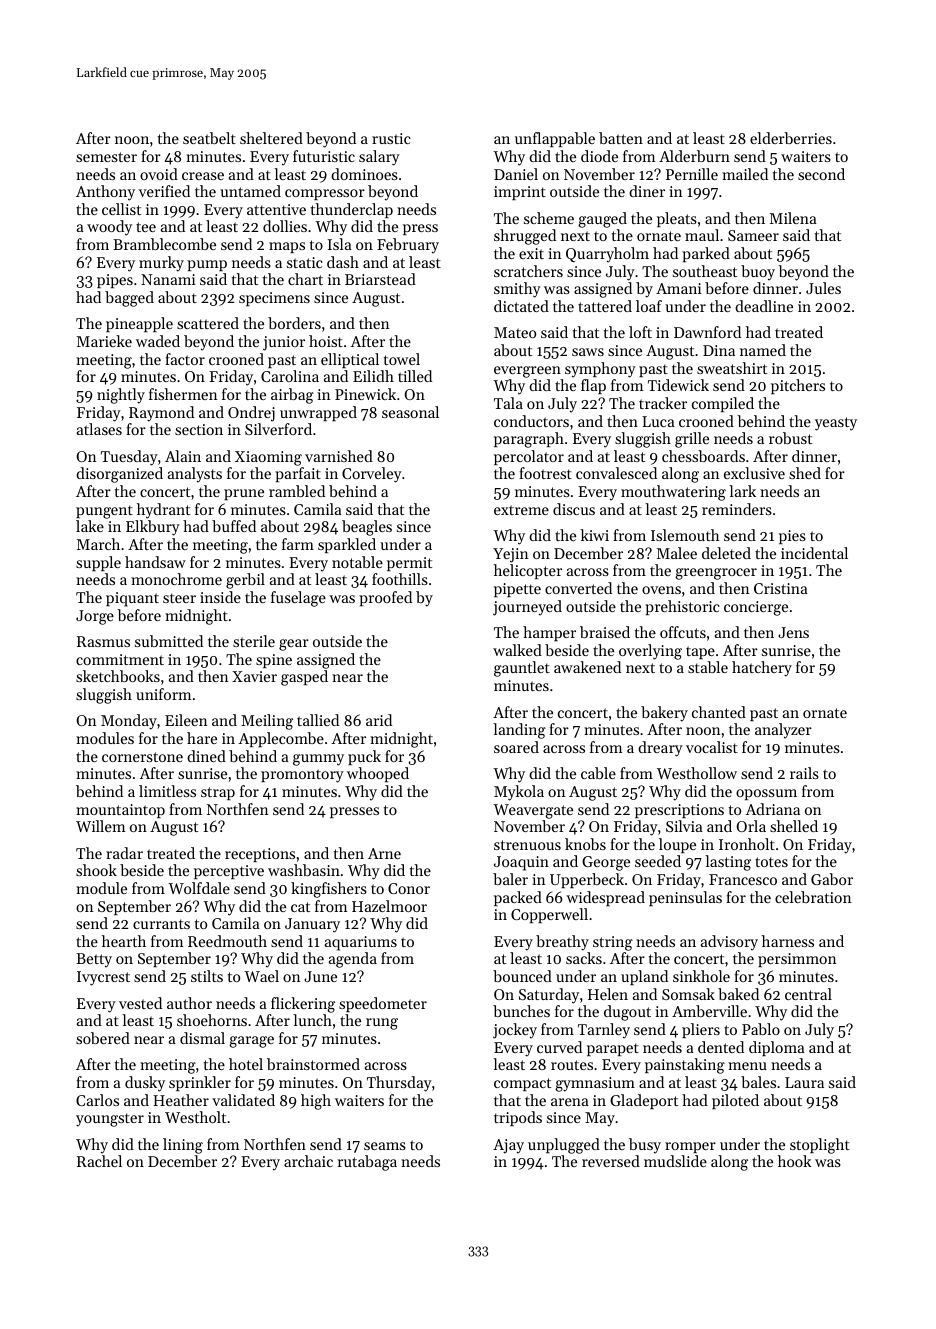 The height and width of the image is (1329, 936). Describe the element at coordinates (209, 138) in the image. I see `seatbelt` at that location.
